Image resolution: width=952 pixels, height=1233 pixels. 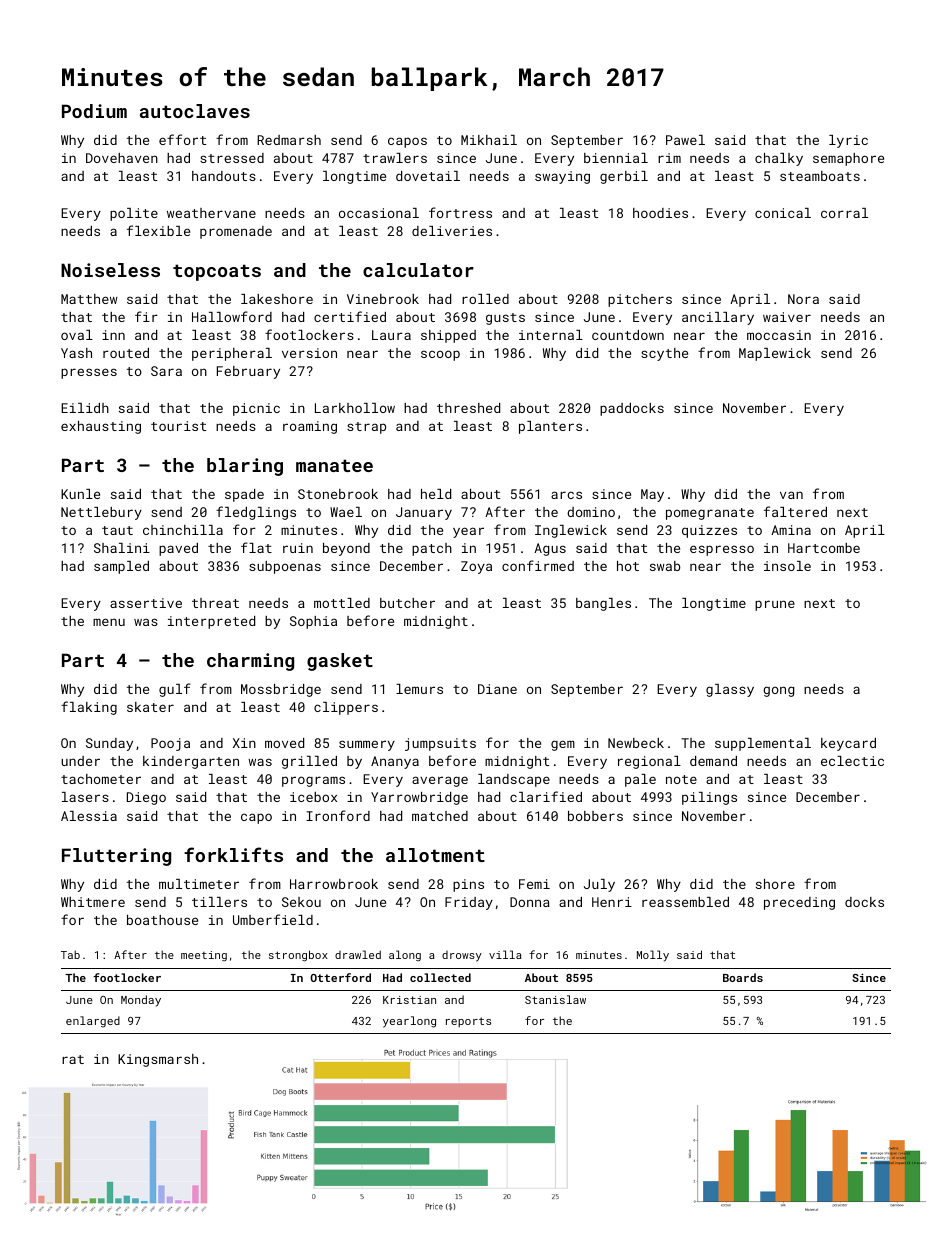 What do you see at coordinates (775, 354) in the document?
I see `Maplewick` at bounding box center [775, 354].
